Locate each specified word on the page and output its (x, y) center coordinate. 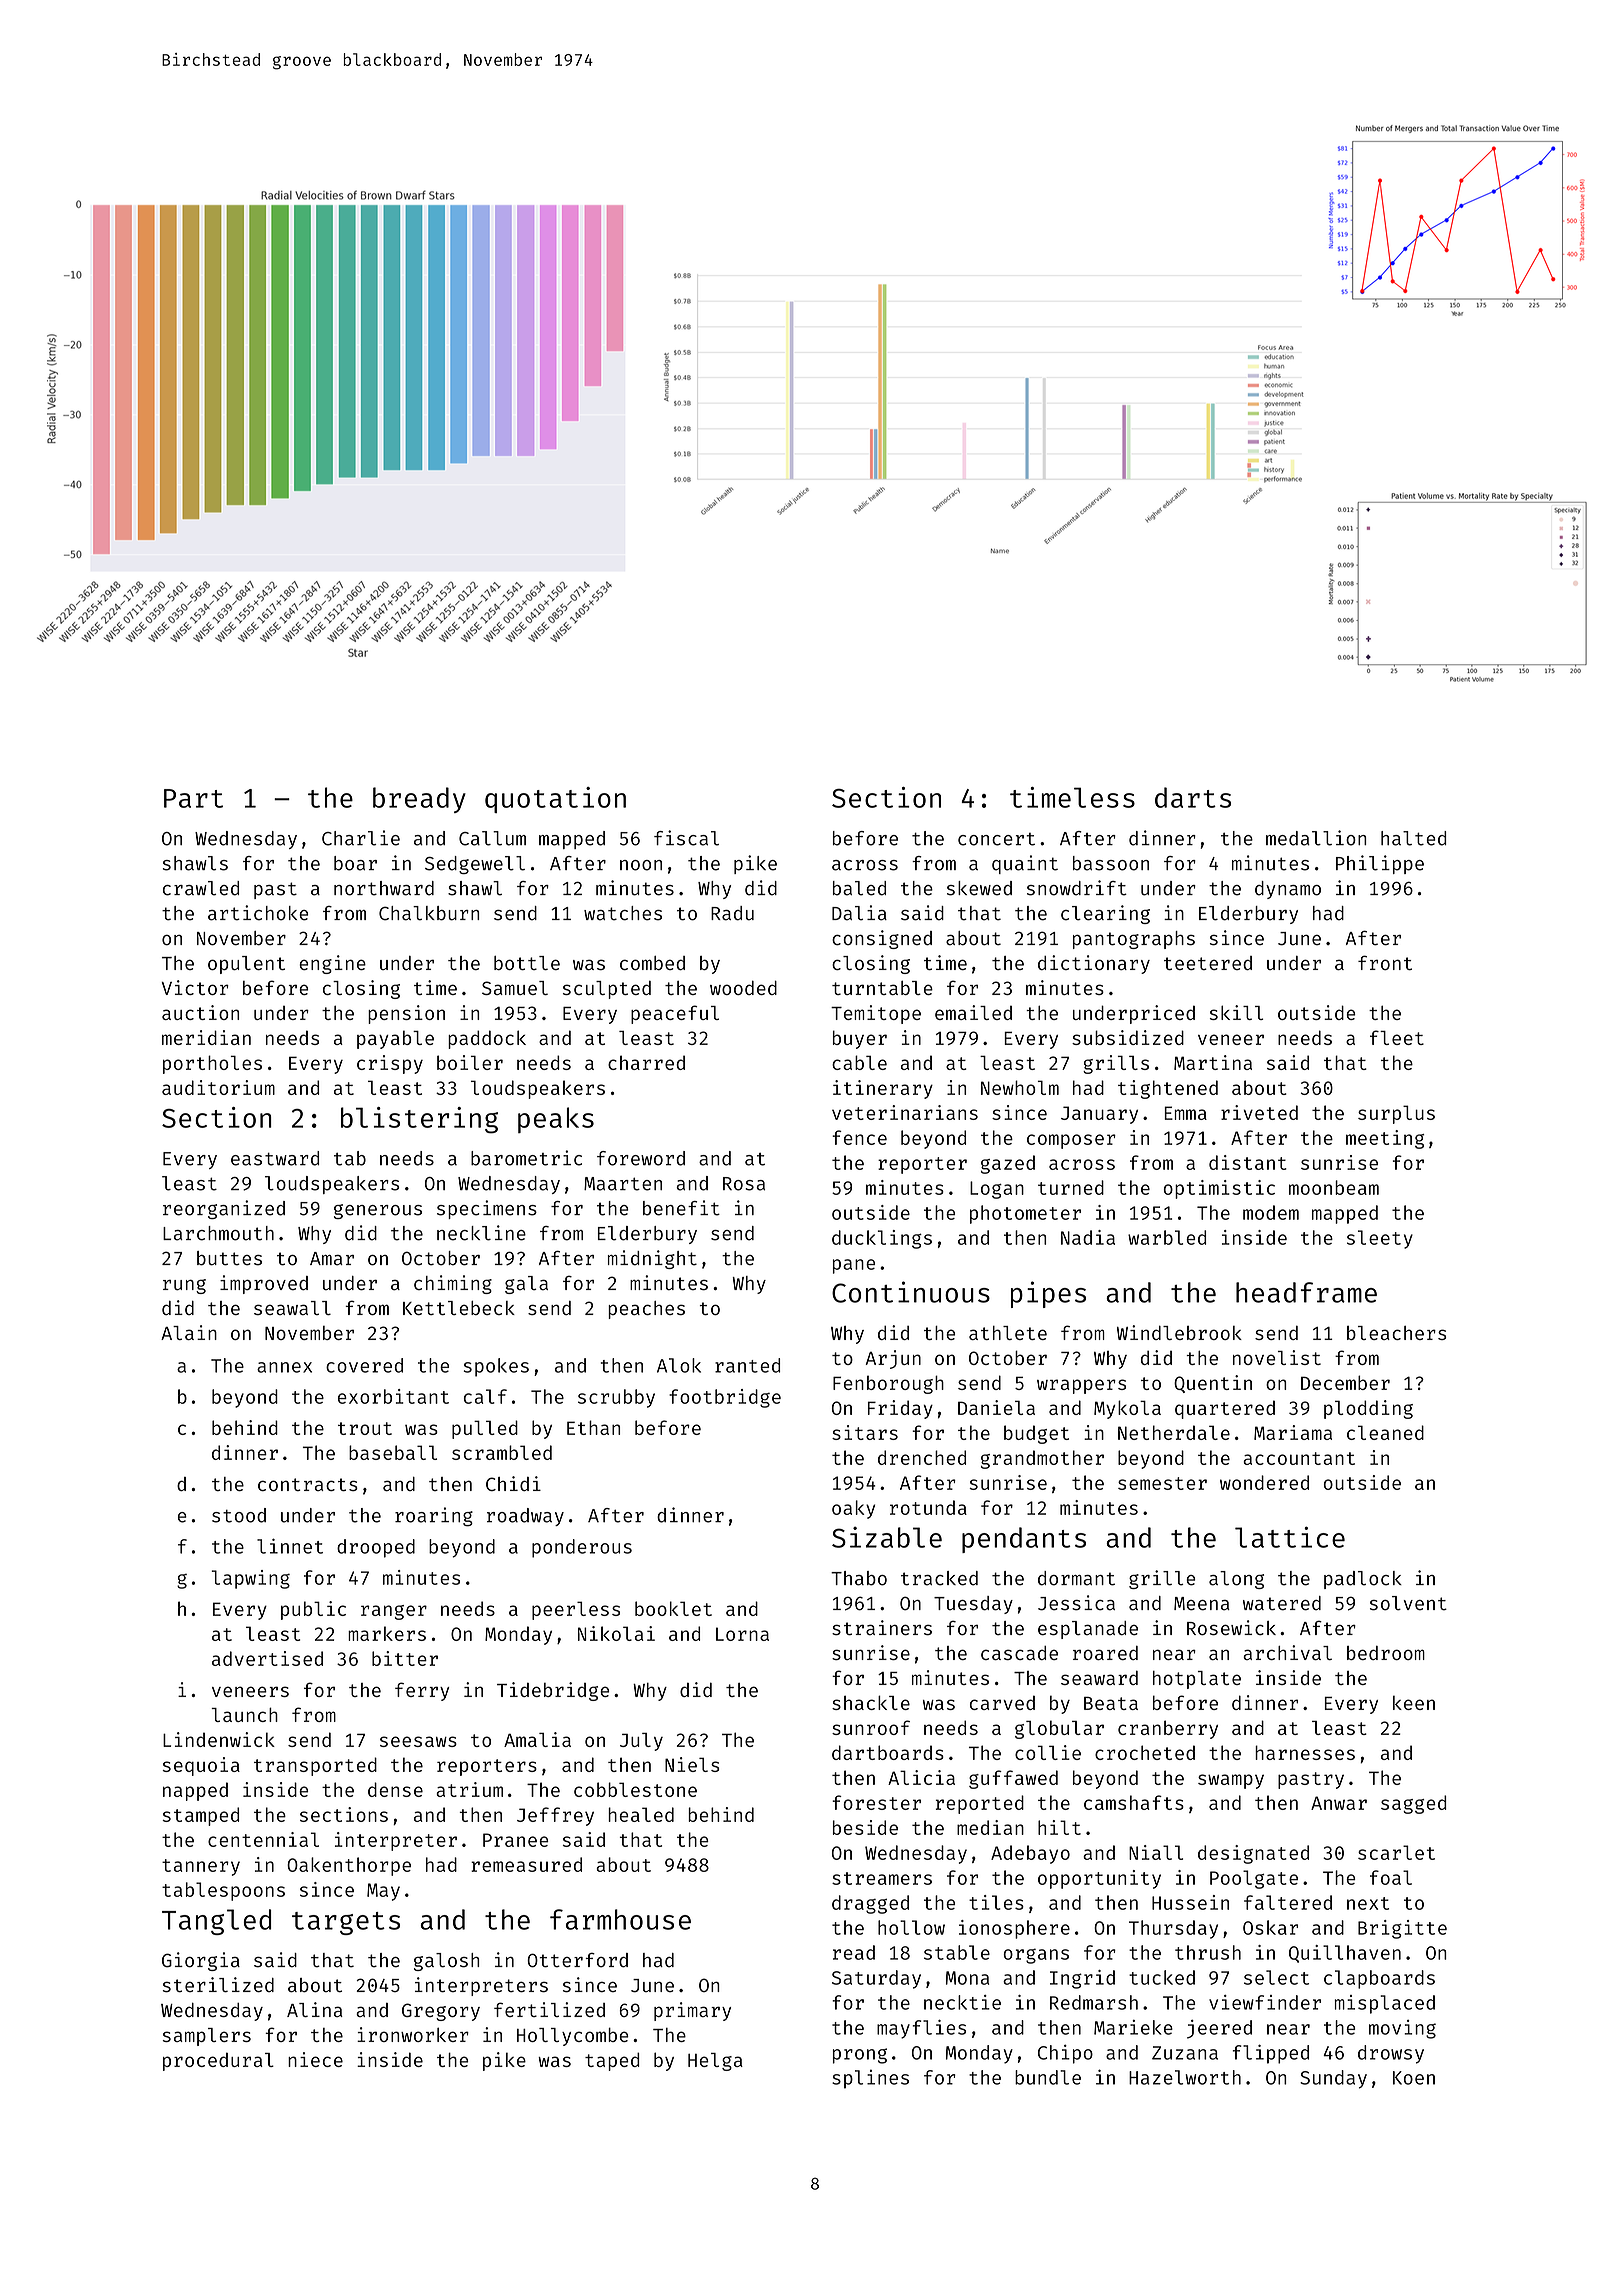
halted (1413, 838)
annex (284, 1367)
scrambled (502, 1452)
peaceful (675, 1014)
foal (1391, 1877)
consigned (882, 939)
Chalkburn (429, 913)
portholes (212, 1064)
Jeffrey (555, 1816)
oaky (853, 1509)
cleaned (1385, 1432)
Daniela (996, 1407)
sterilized (218, 1985)
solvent (1408, 1603)
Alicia (921, 1777)
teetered (1208, 963)
